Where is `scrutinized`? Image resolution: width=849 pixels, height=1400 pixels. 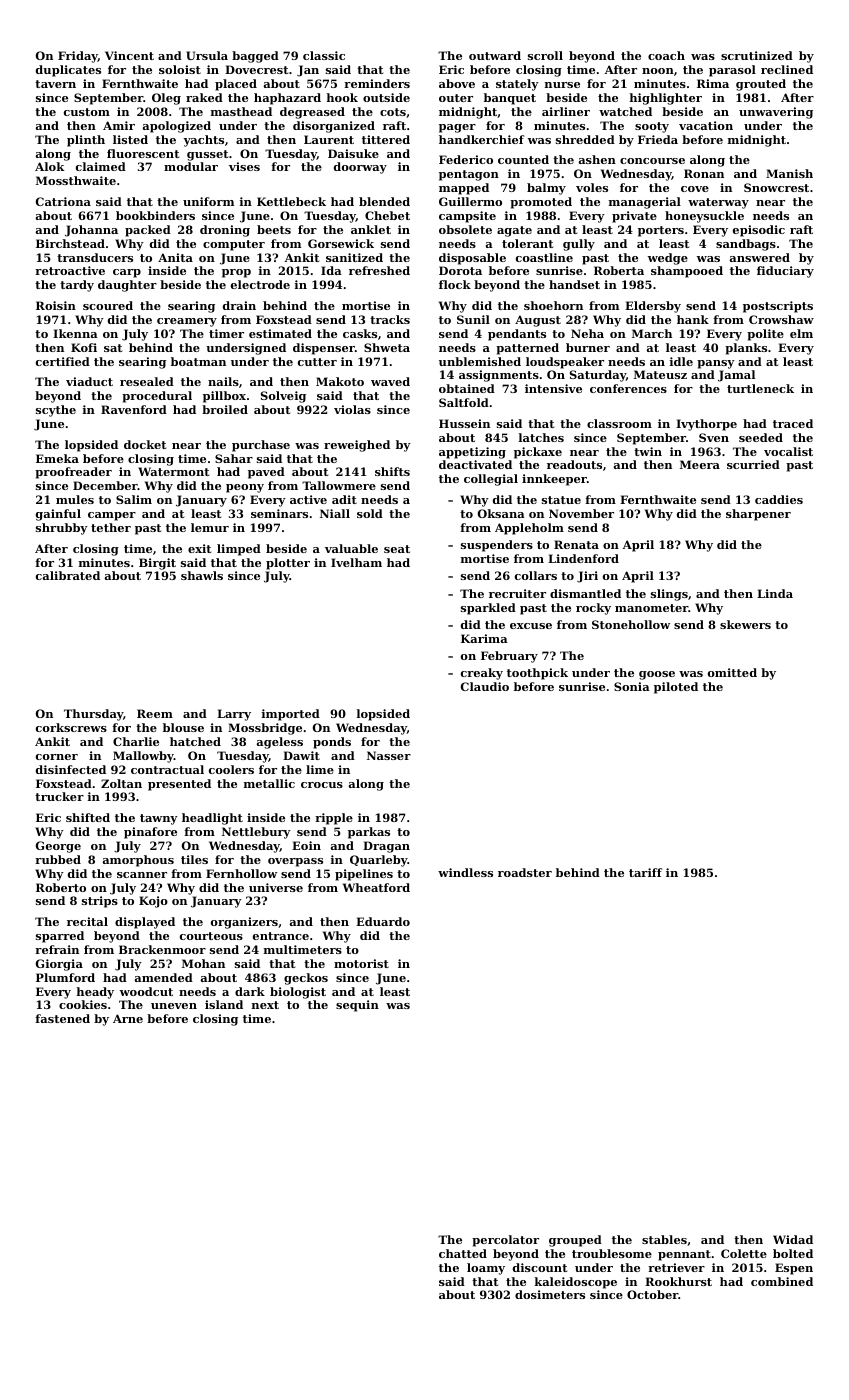 scrutinized is located at coordinates (757, 55).
